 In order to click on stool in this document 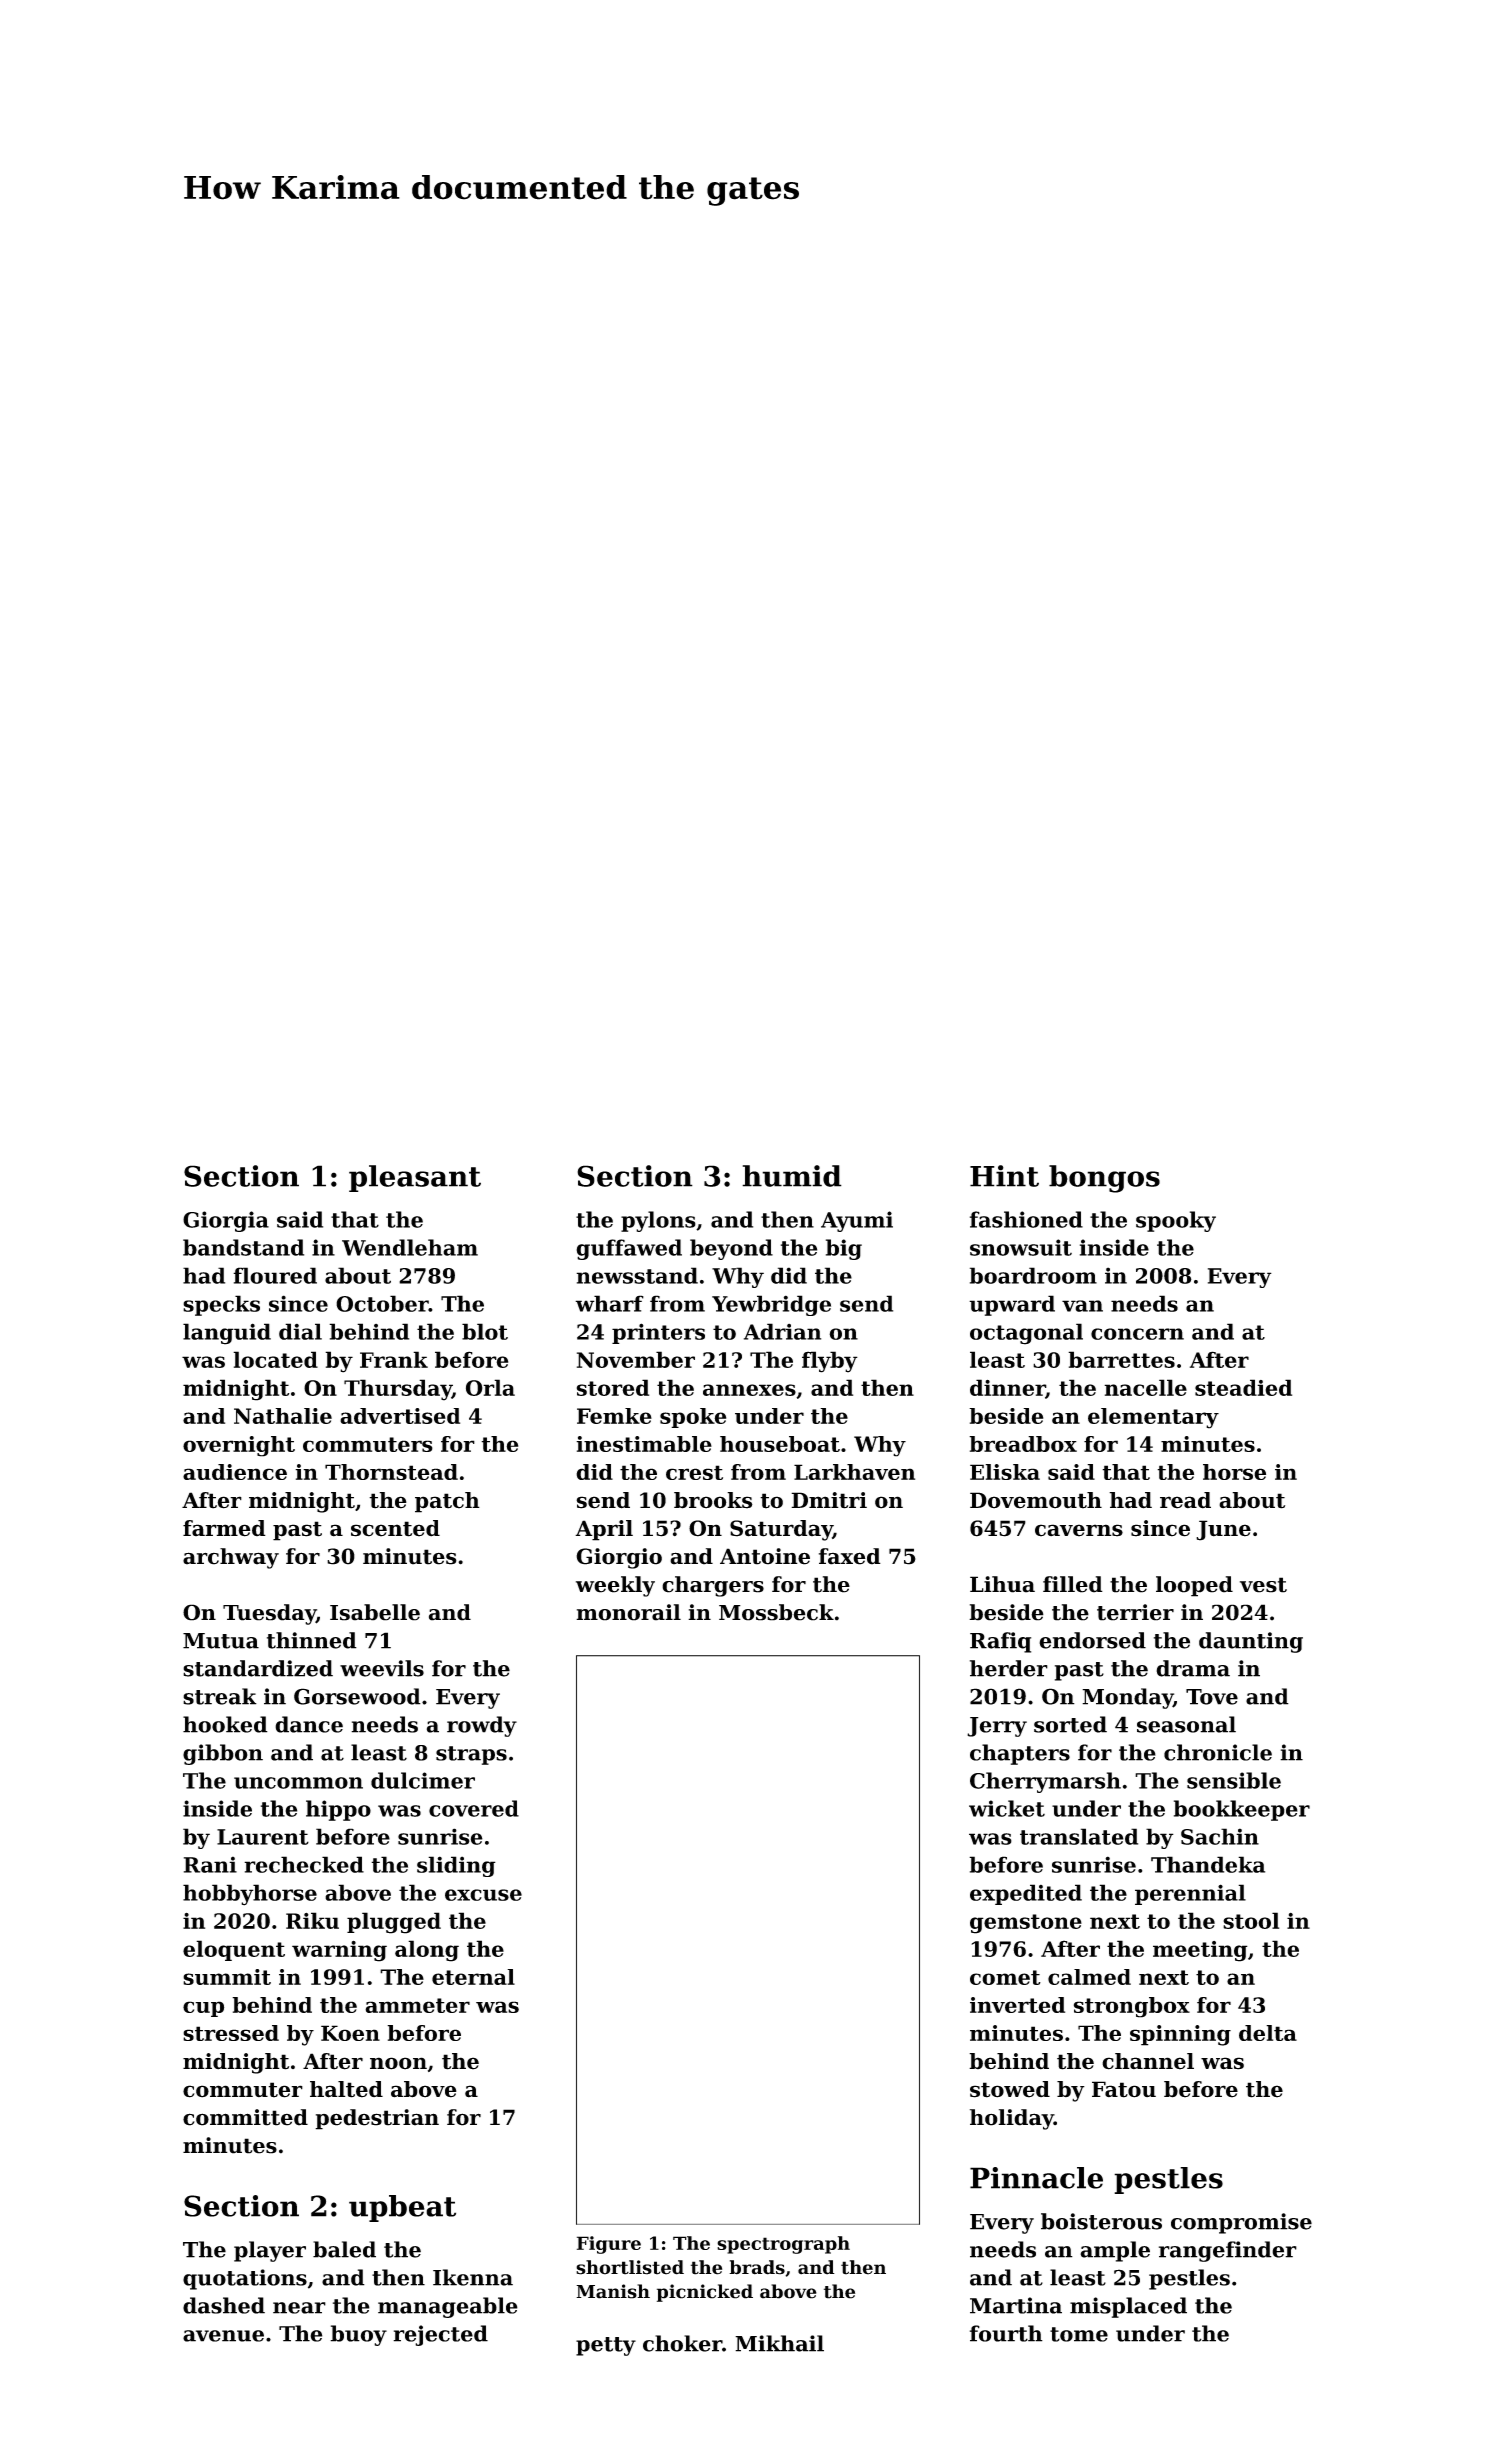, I will do `click(1251, 1920)`.
